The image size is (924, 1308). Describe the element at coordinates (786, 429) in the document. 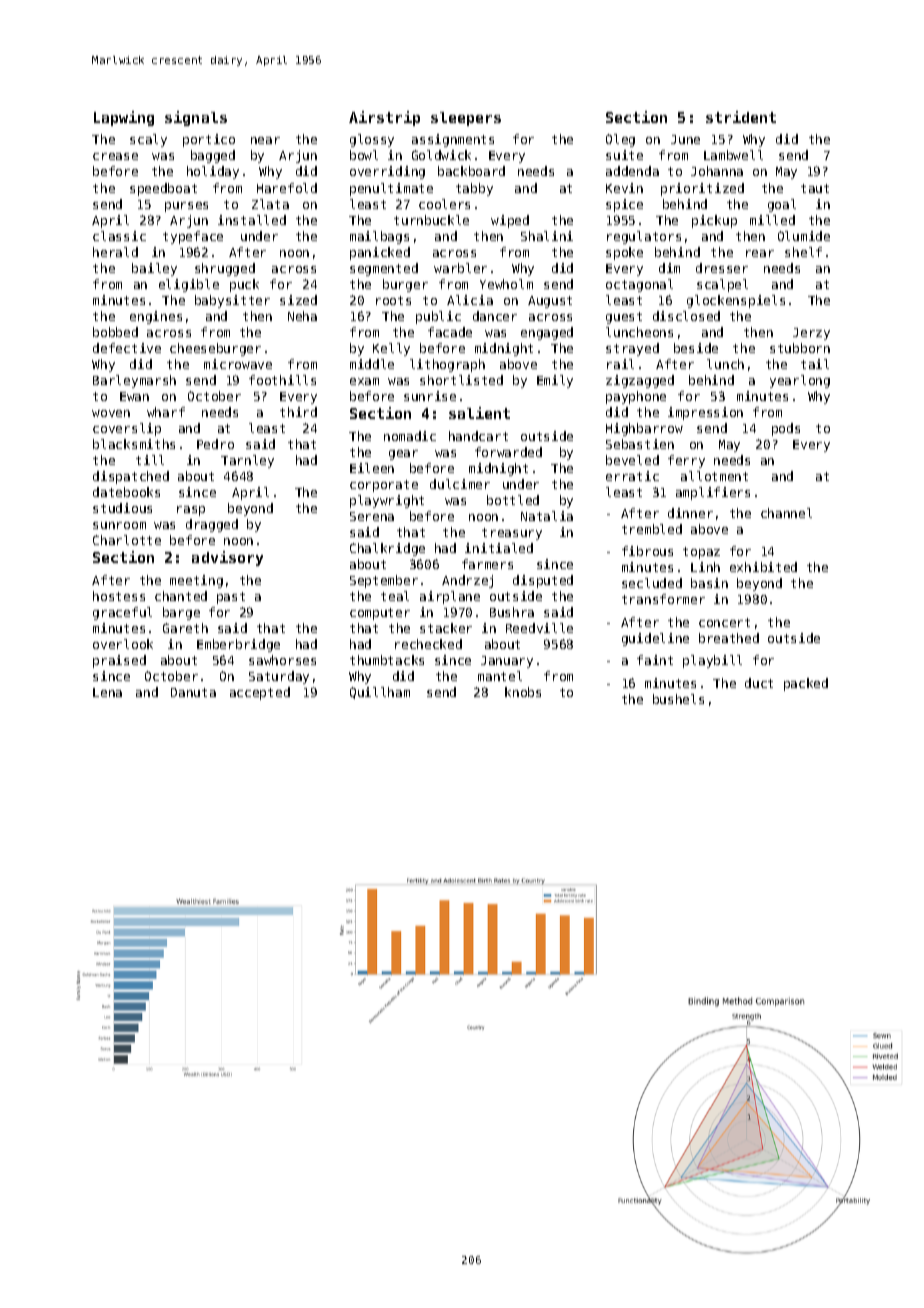

I see `pods` at that location.
